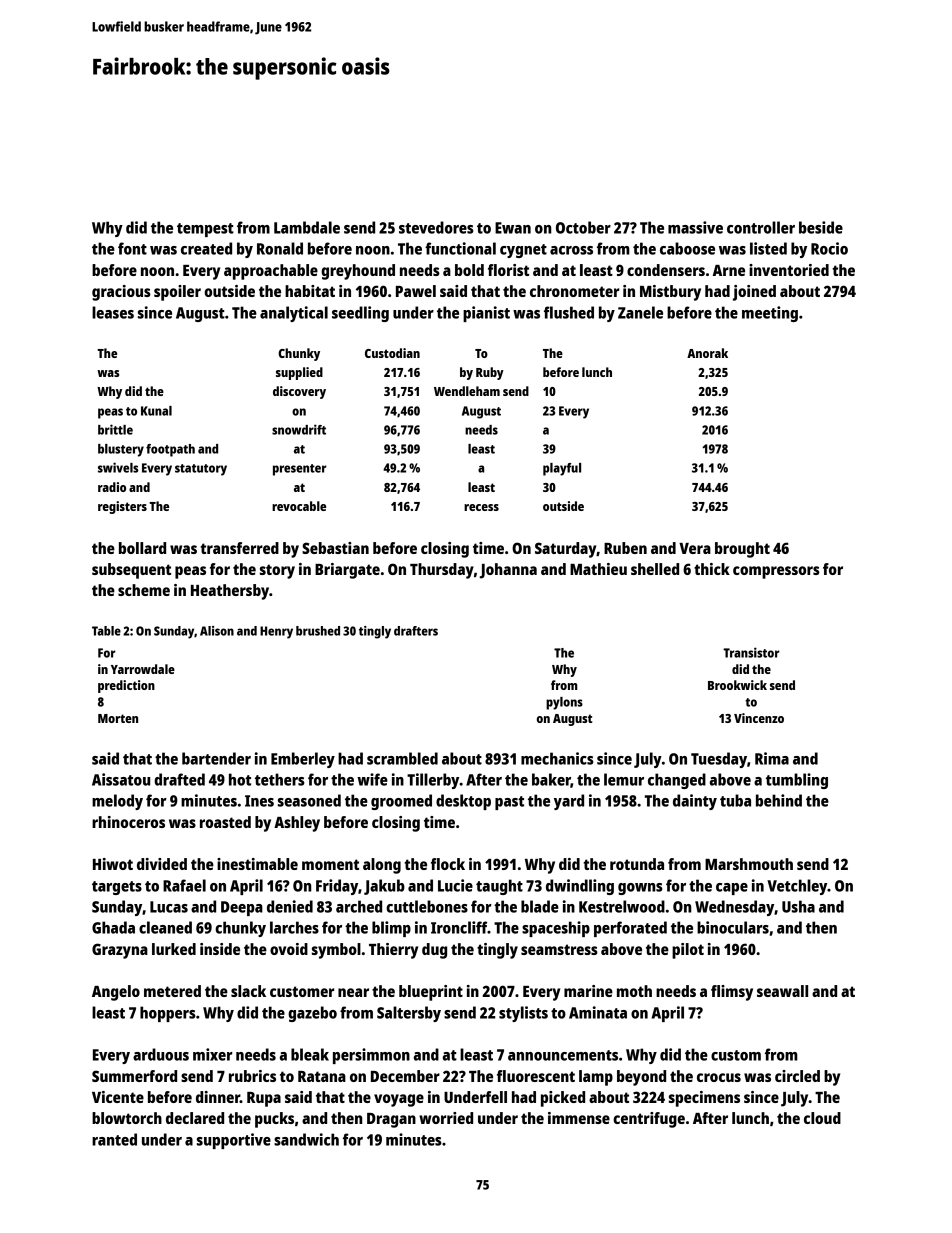  What do you see at coordinates (121, 450) in the screenshot?
I see `blustery` at bounding box center [121, 450].
